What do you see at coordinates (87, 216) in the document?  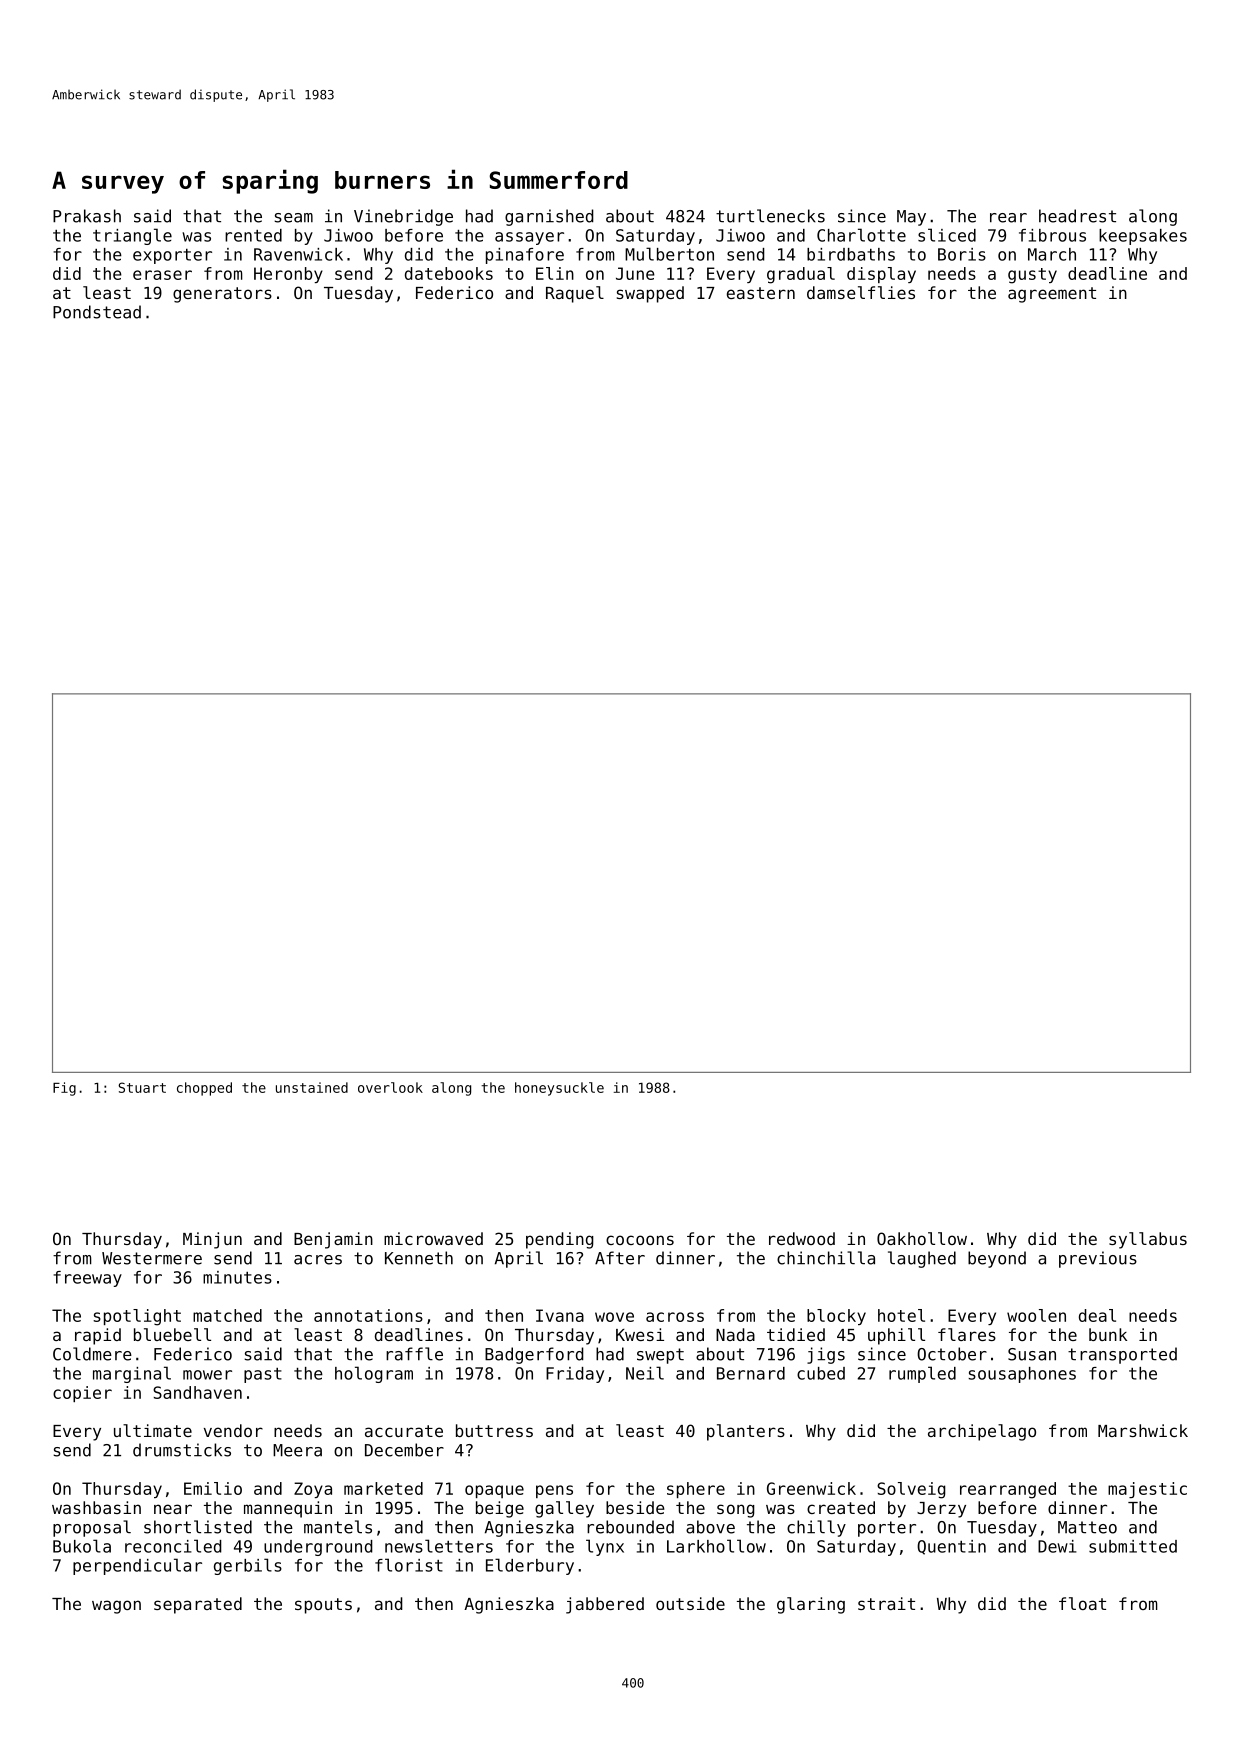 I see `Prakash` at bounding box center [87, 216].
